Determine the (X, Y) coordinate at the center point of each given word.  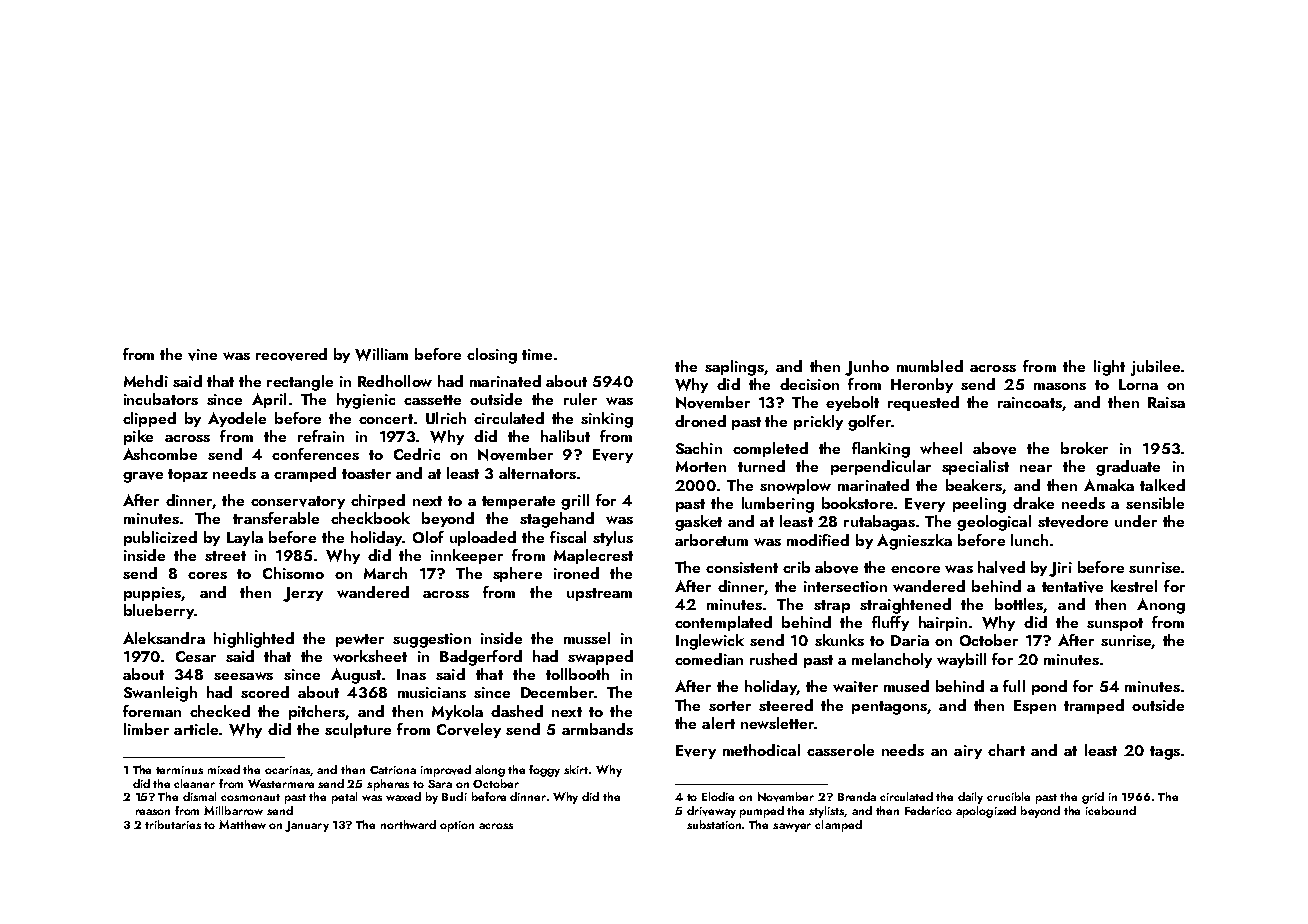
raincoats (1030, 402)
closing (492, 356)
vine (202, 355)
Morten (701, 466)
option (457, 826)
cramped (305, 474)
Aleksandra (164, 638)
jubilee (1155, 368)
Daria (910, 640)
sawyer (792, 827)
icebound (1111, 810)
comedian (709, 659)
